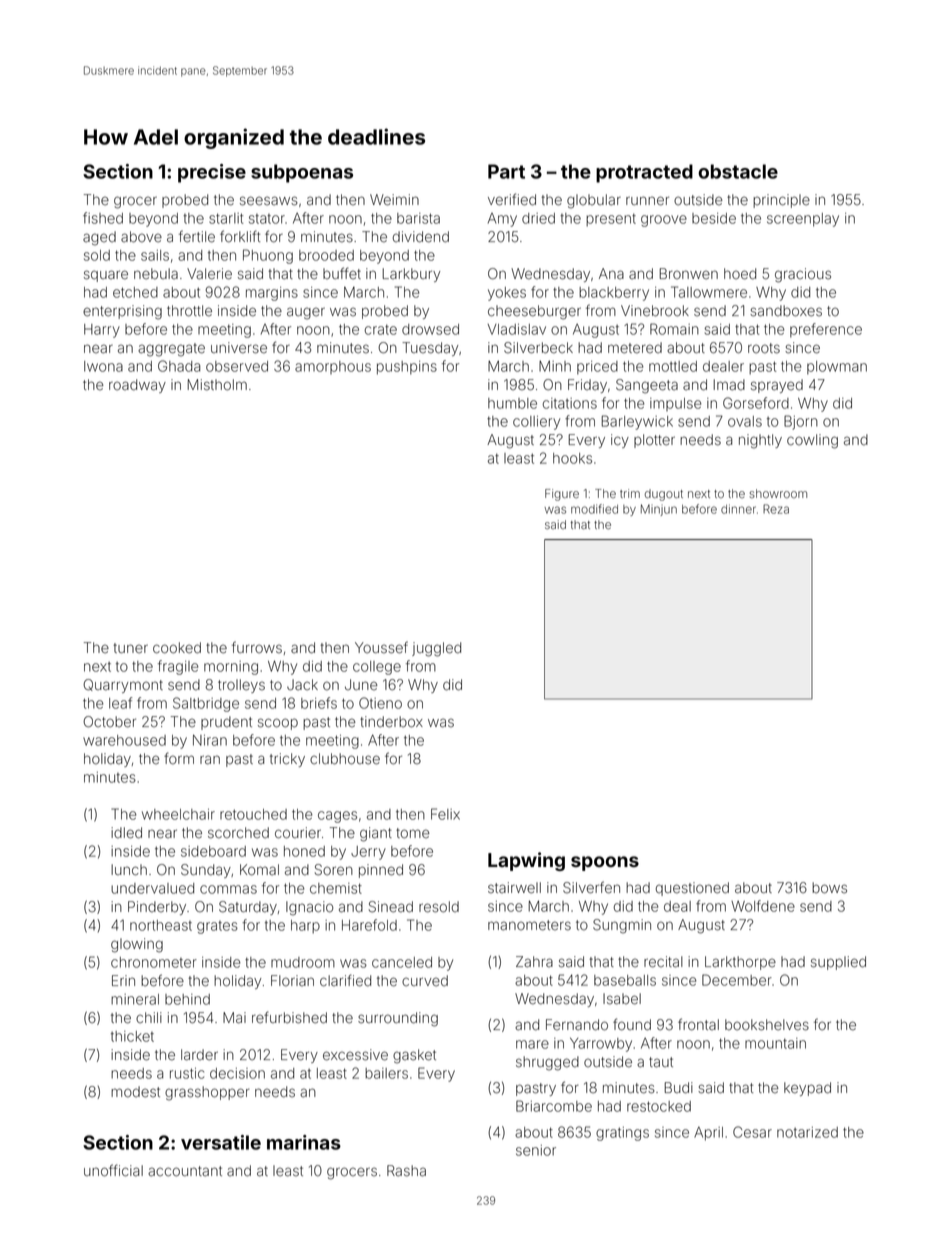  I want to click on globular, so click(594, 201).
